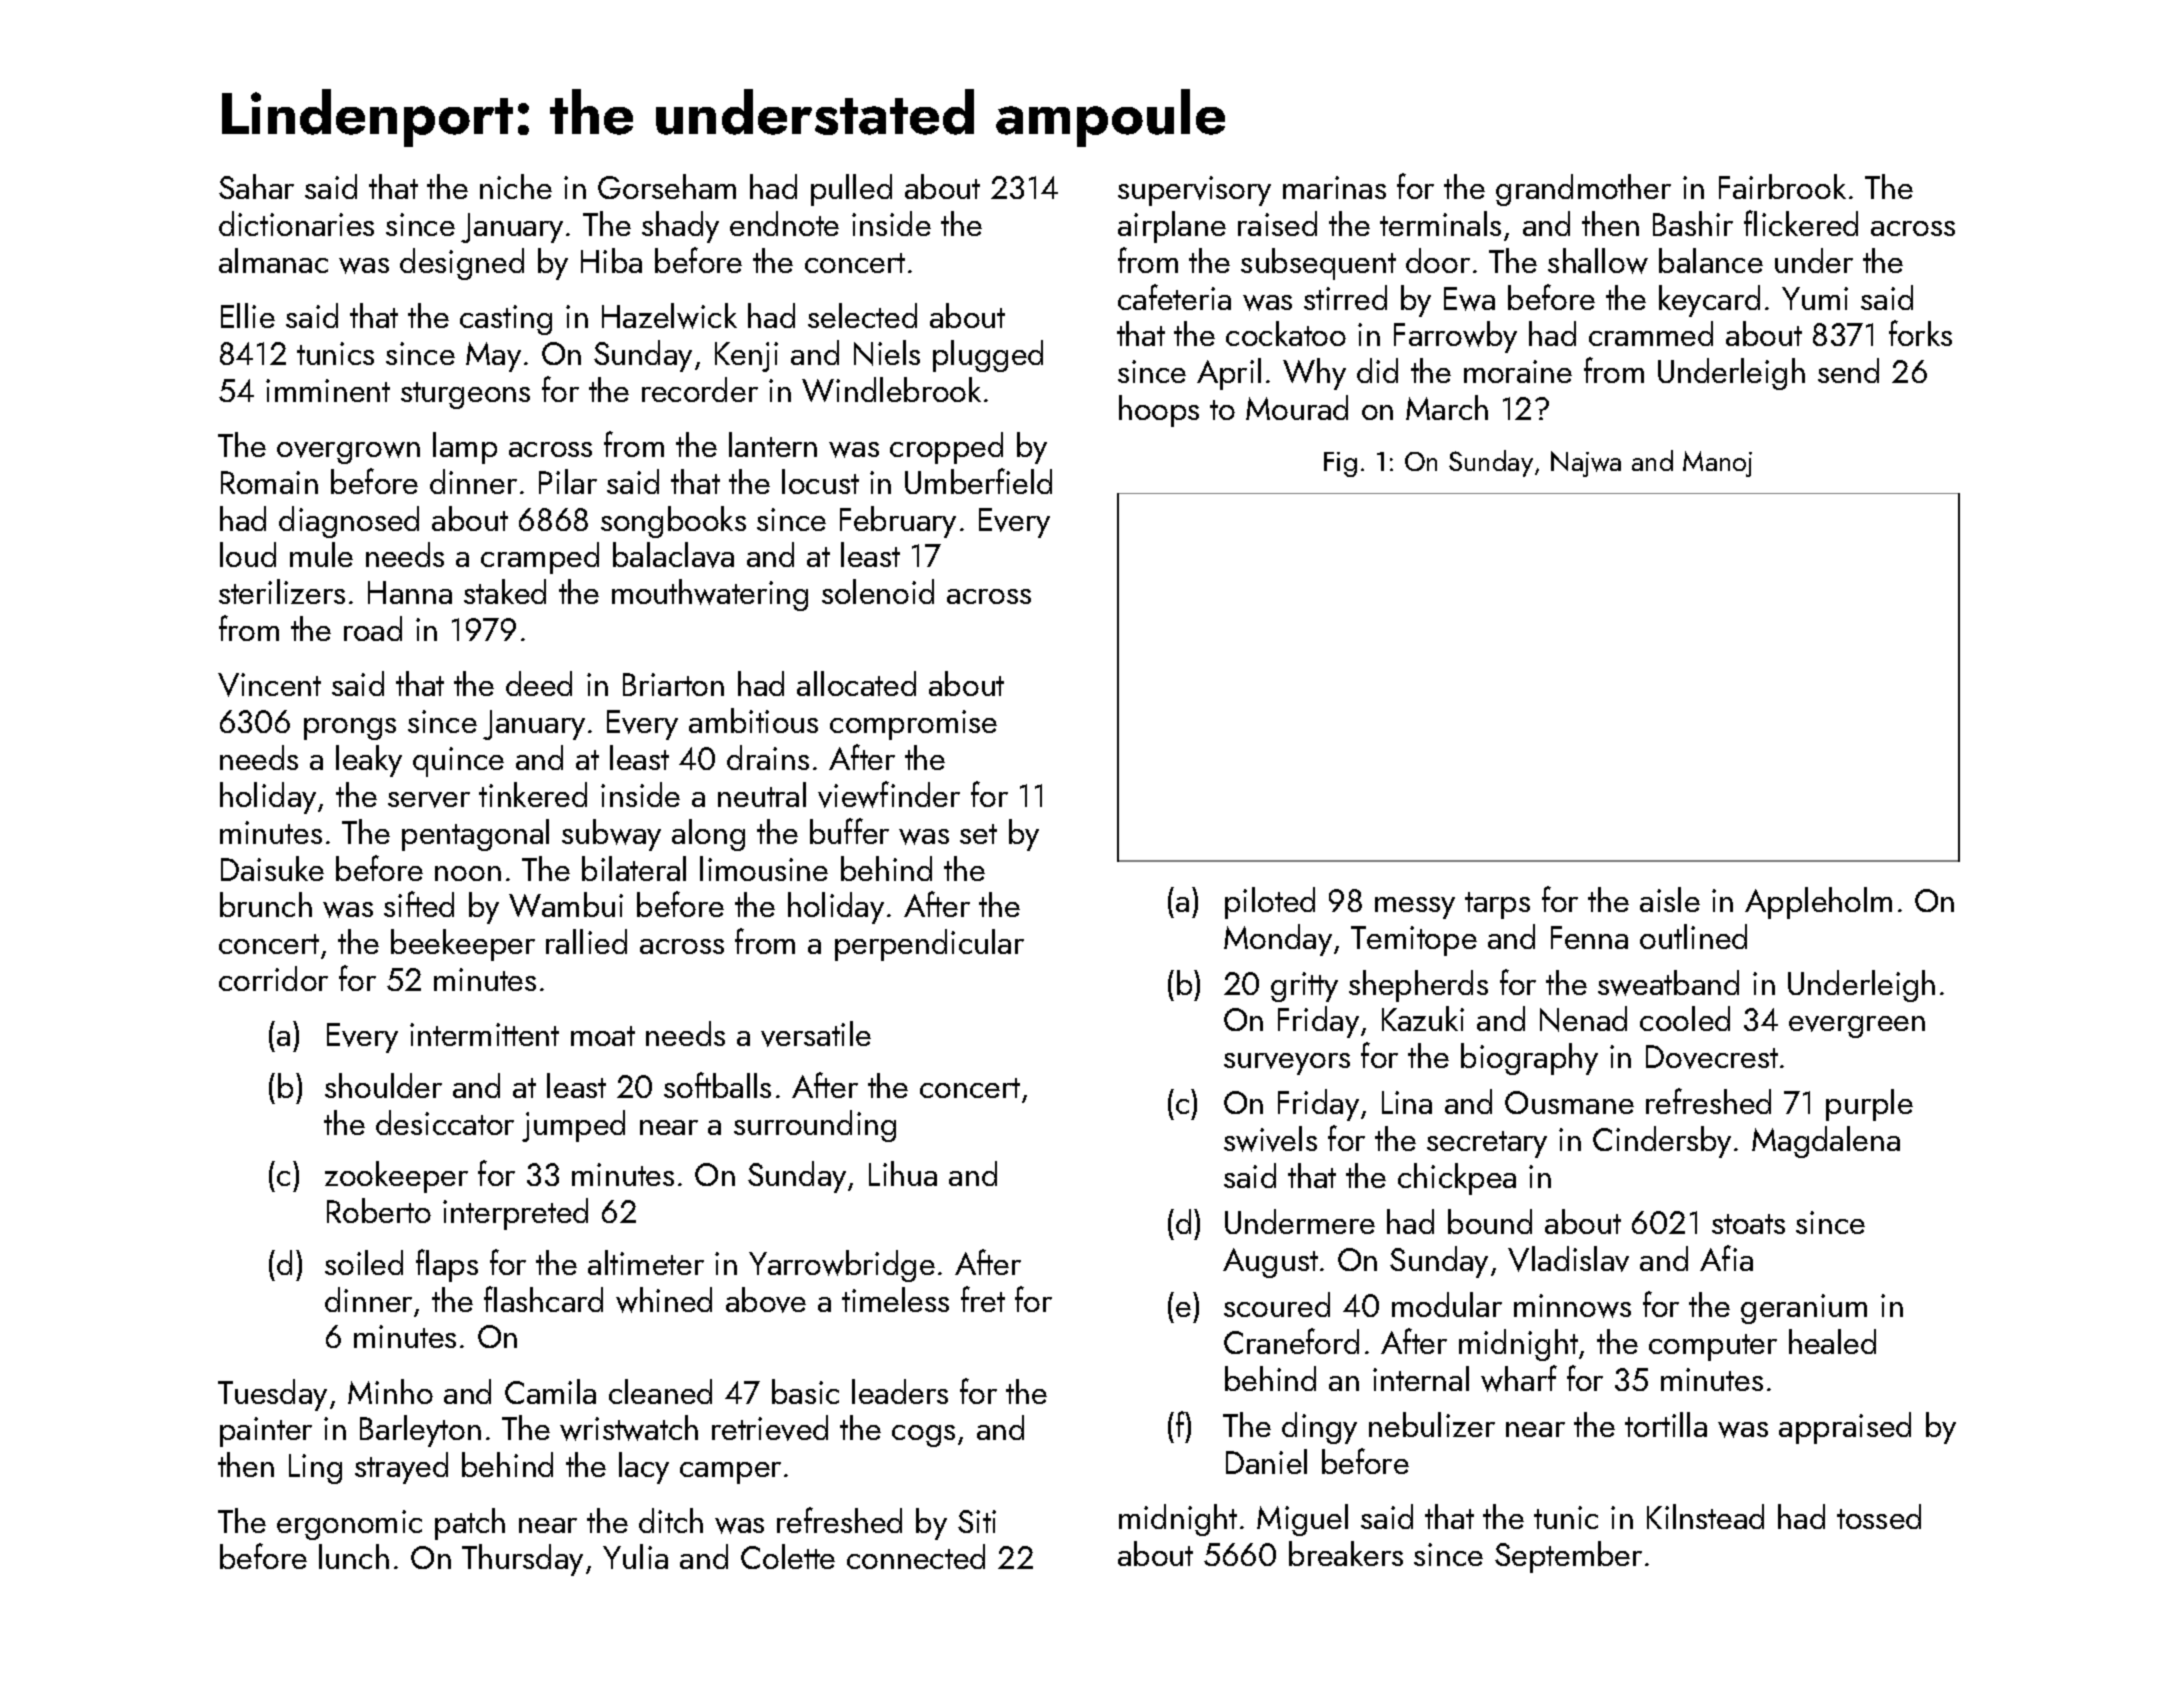 Image resolution: width=2178 pixels, height=1683 pixels. What do you see at coordinates (983, 1299) in the screenshot?
I see `fret` at bounding box center [983, 1299].
